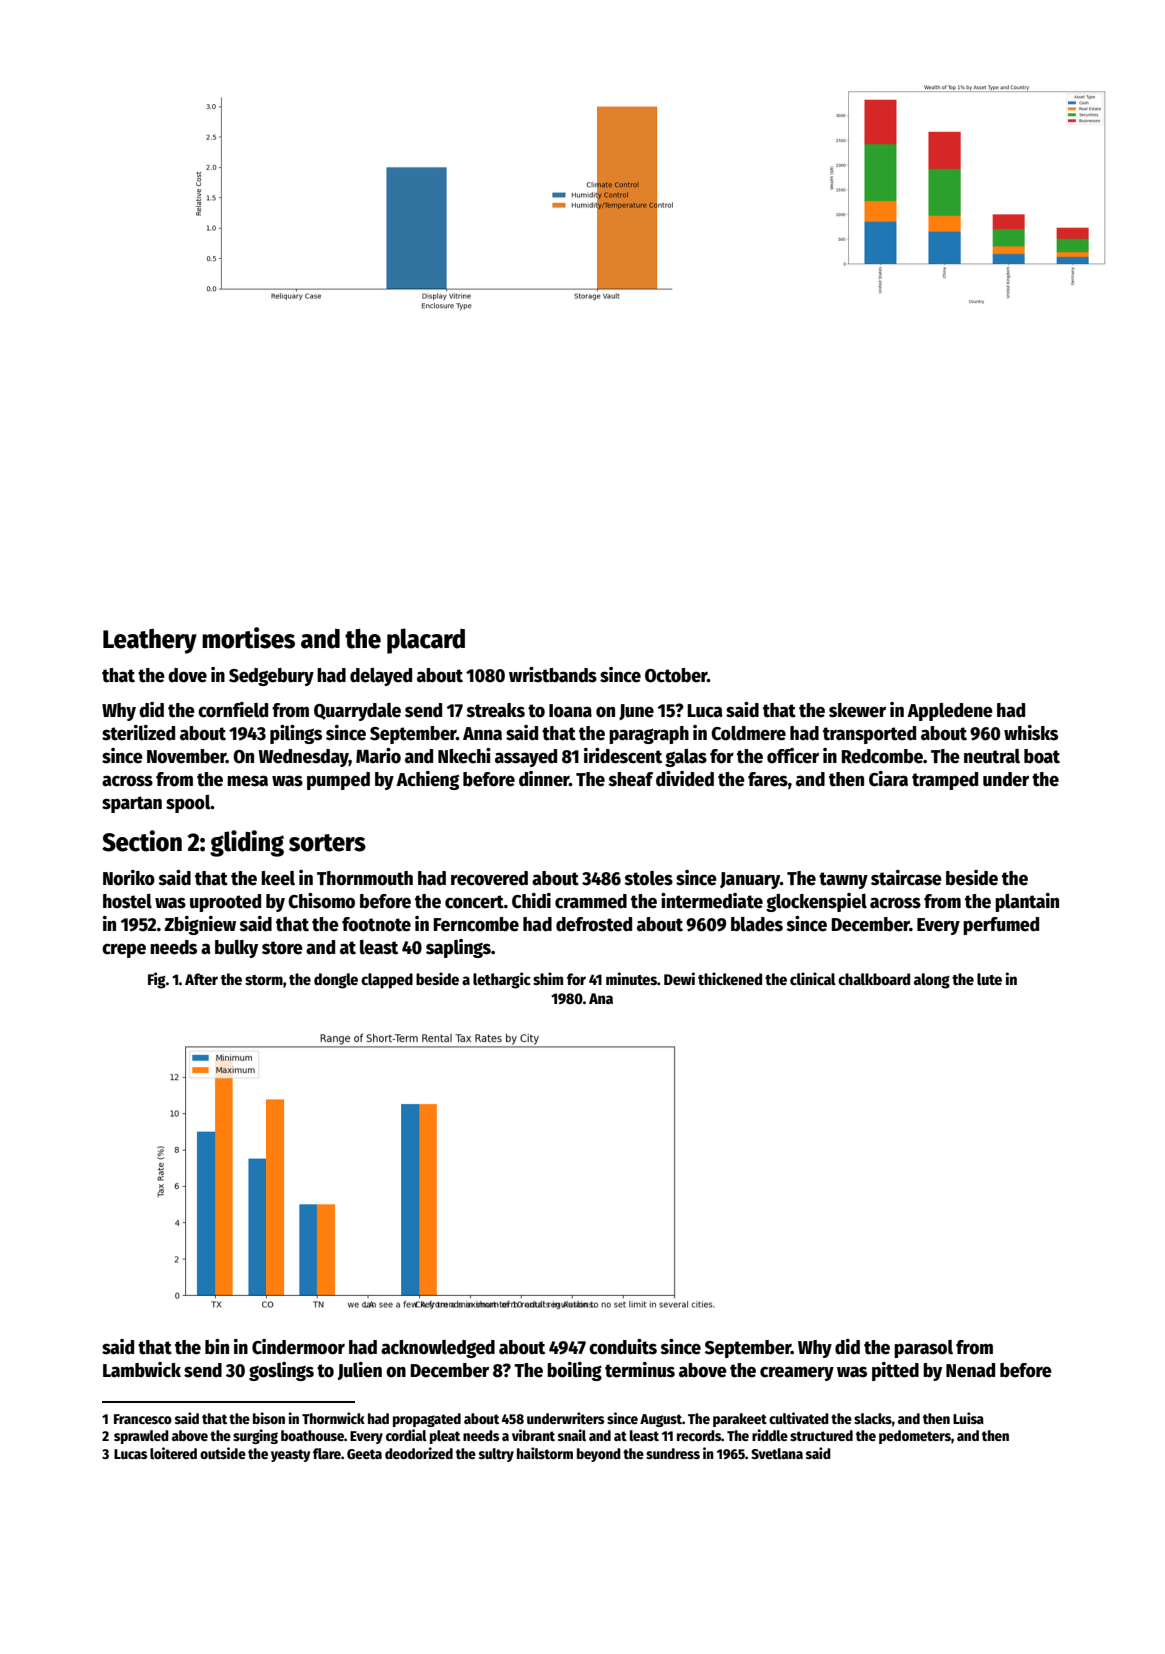 The image size is (1165, 1654). I want to click on dongle, so click(336, 981).
